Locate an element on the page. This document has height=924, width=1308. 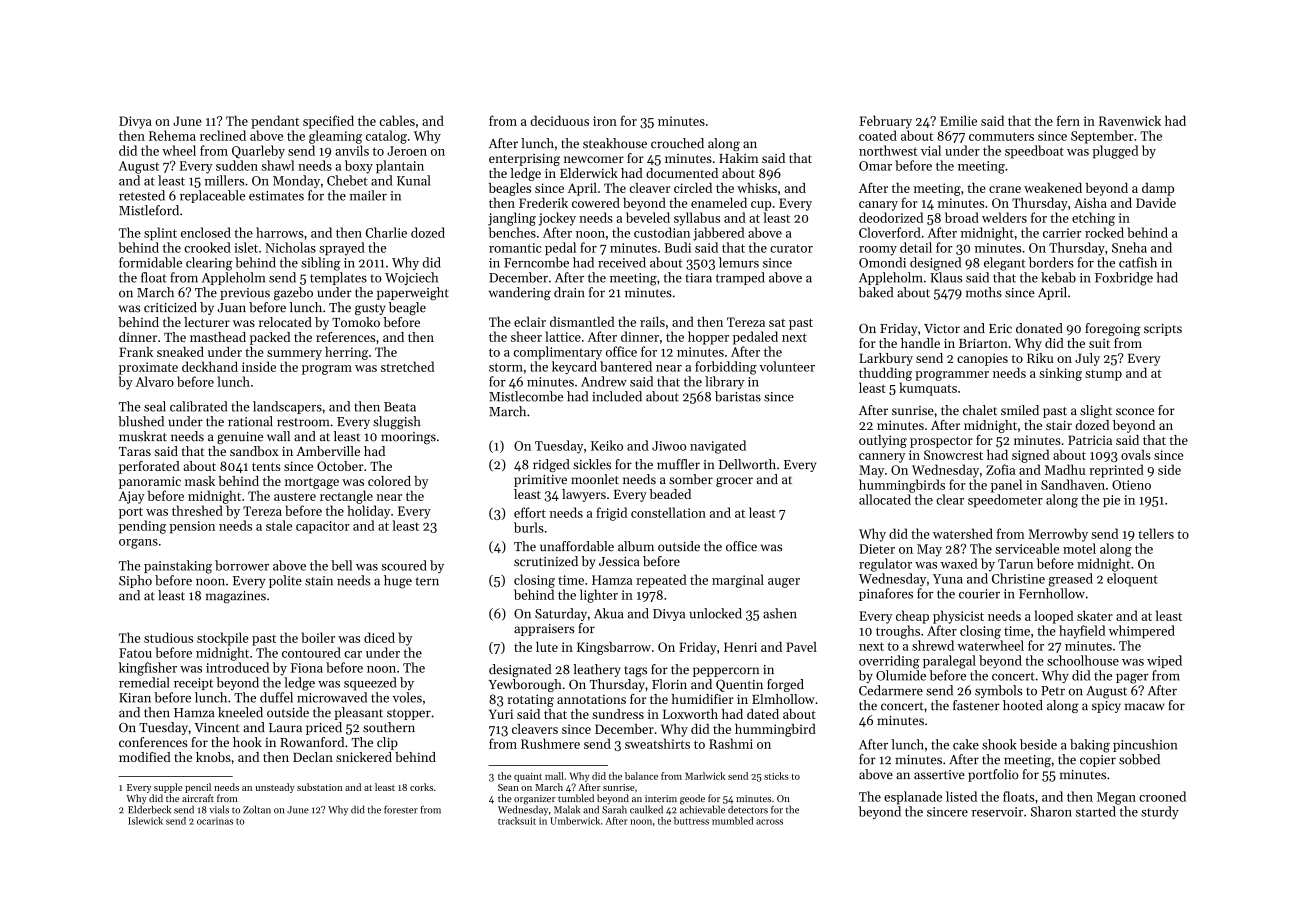
across is located at coordinates (769, 822).
